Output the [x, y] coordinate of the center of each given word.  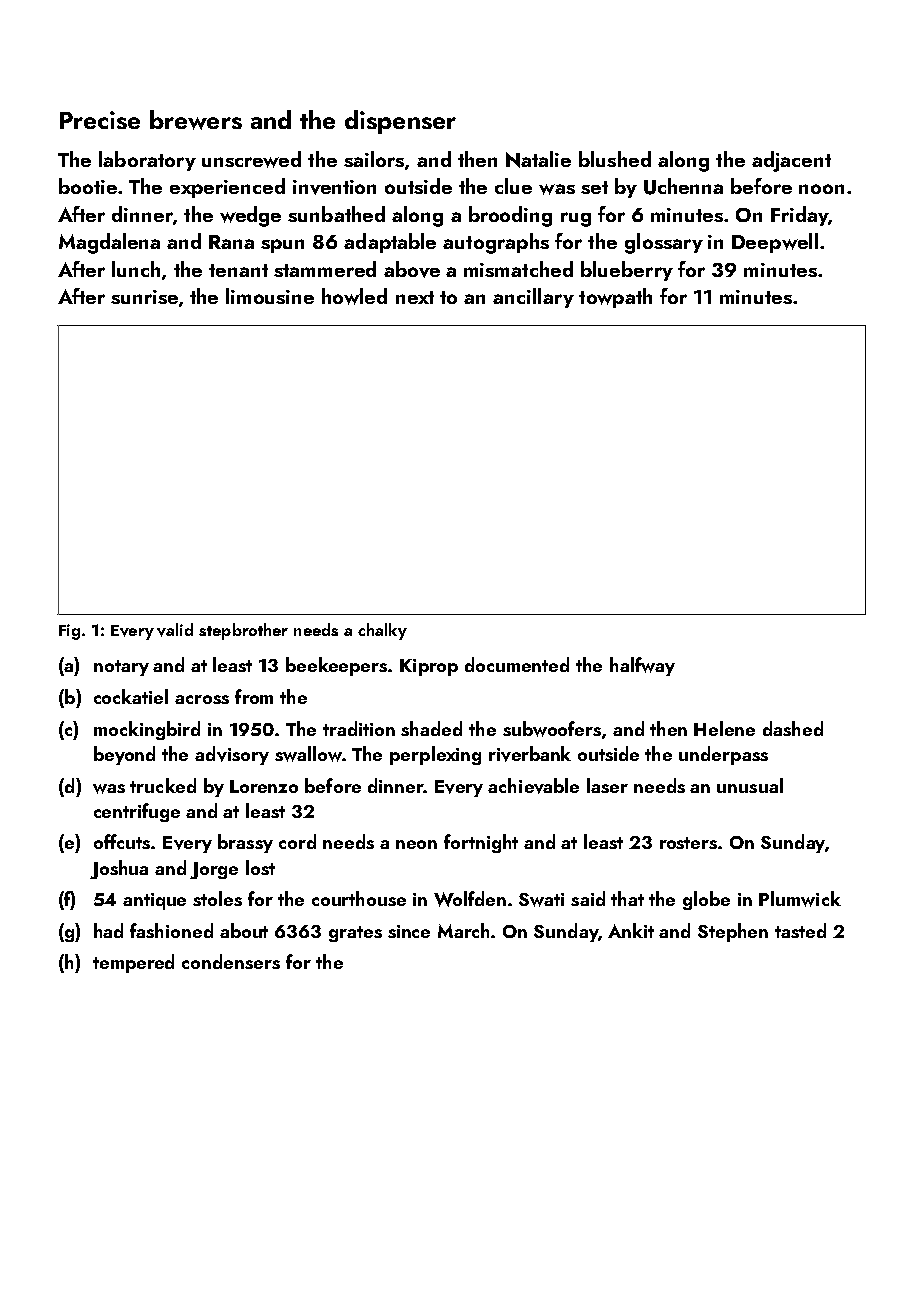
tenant [238, 270]
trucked [163, 785]
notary [121, 668]
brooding [510, 216]
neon [416, 844]
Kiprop [429, 667]
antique [154, 901]
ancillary [533, 298]
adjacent [791, 161]
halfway [642, 666]
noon [821, 189]
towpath [615, 298]
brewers [196, 120]
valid [175, 630]
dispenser [400, 122]
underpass [723, 755]
